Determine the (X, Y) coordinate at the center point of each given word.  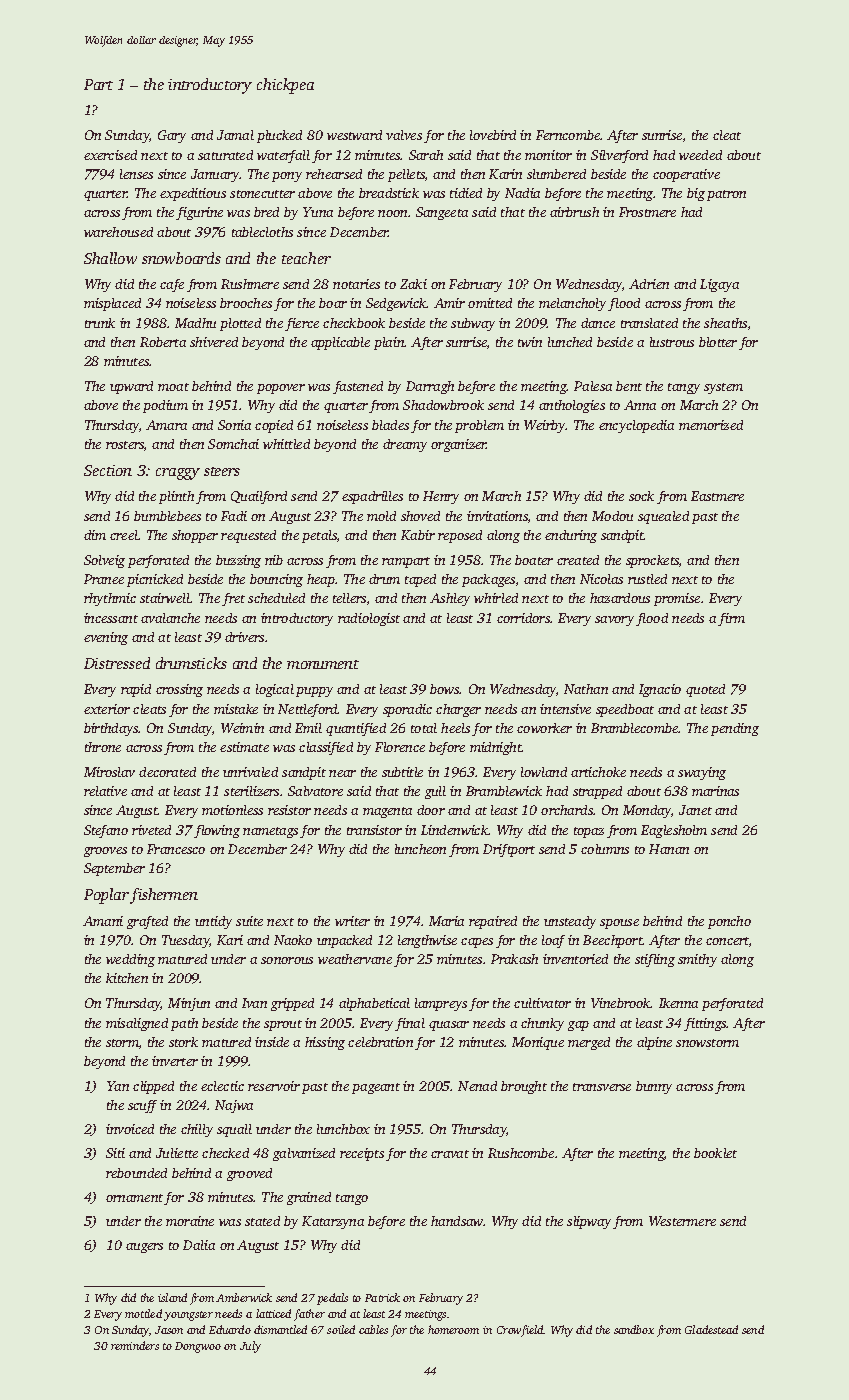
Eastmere (717, 496)
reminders (135, 1345)
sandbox (634, 1329)
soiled (341, 1329)
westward (354, 135)
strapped (597, 792)
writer (352, 921)
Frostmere (647, 212)
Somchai (233, 444)
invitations (497, 516)
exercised (110, 155)
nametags (270, 832)
